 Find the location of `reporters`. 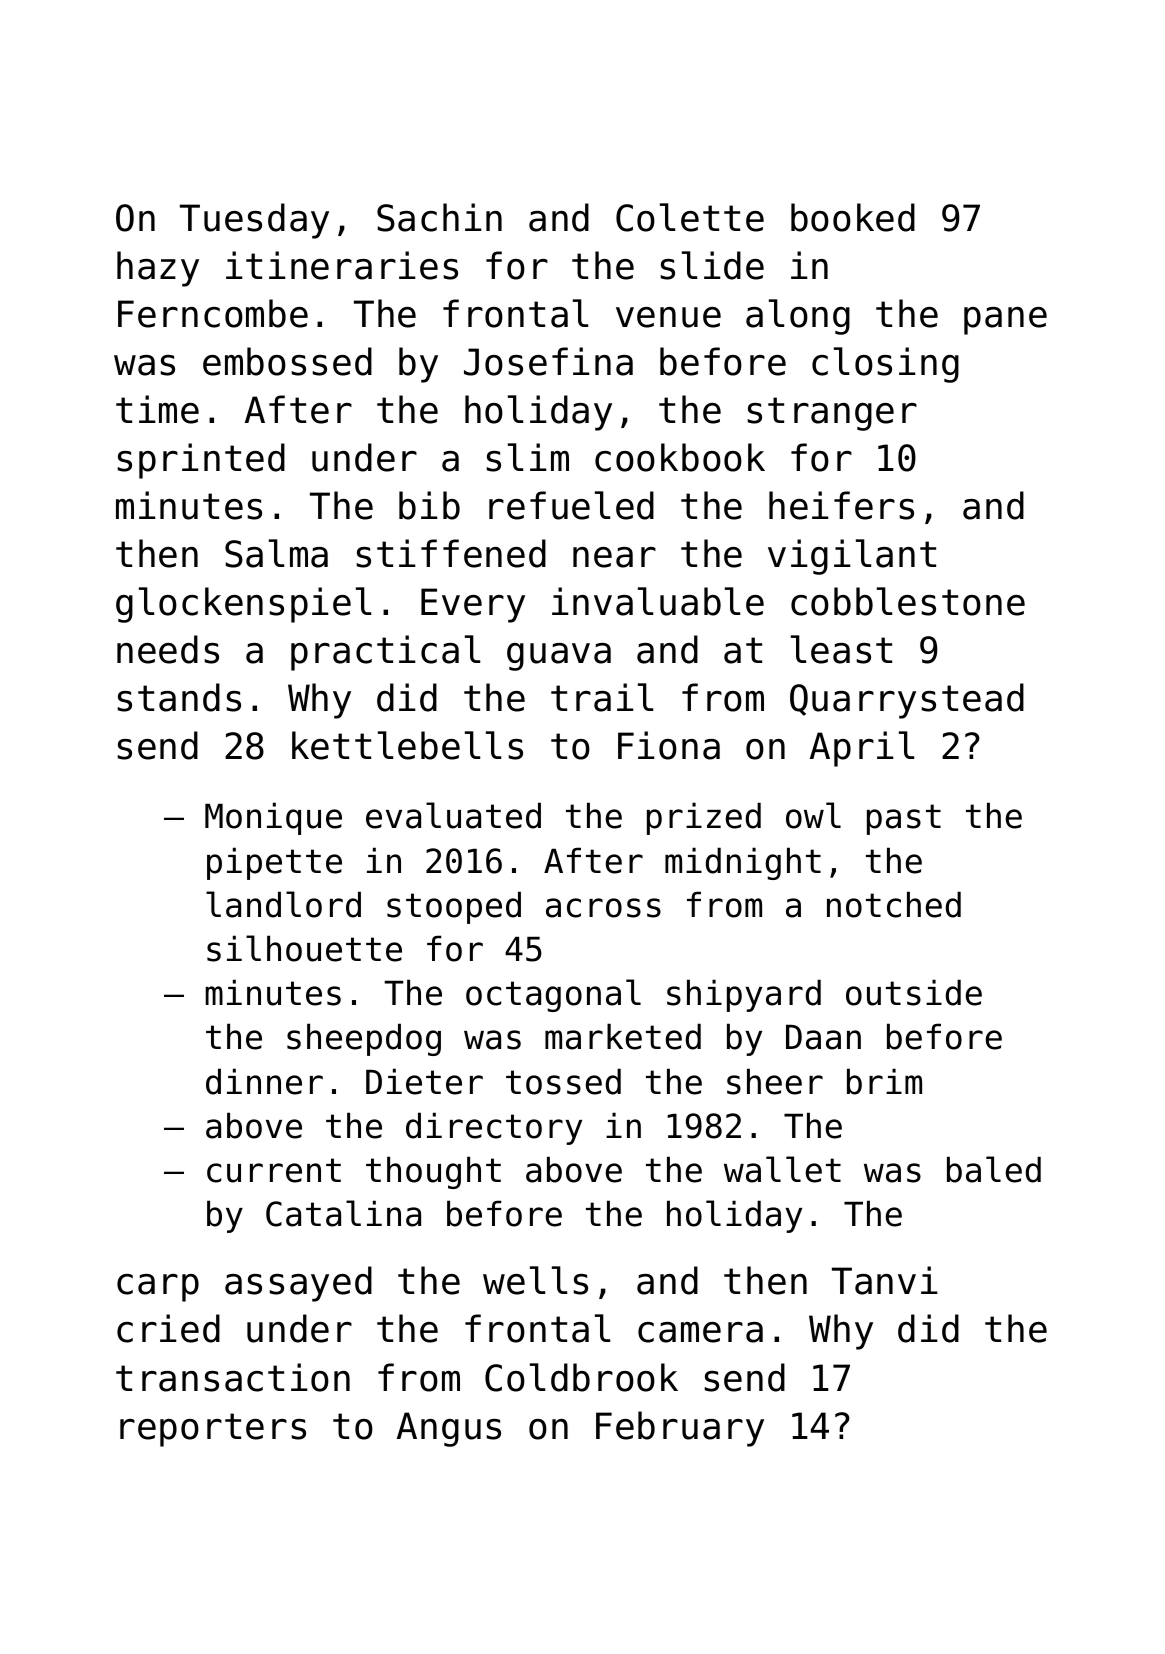

reporters is located at coordinates (213, 1430).
